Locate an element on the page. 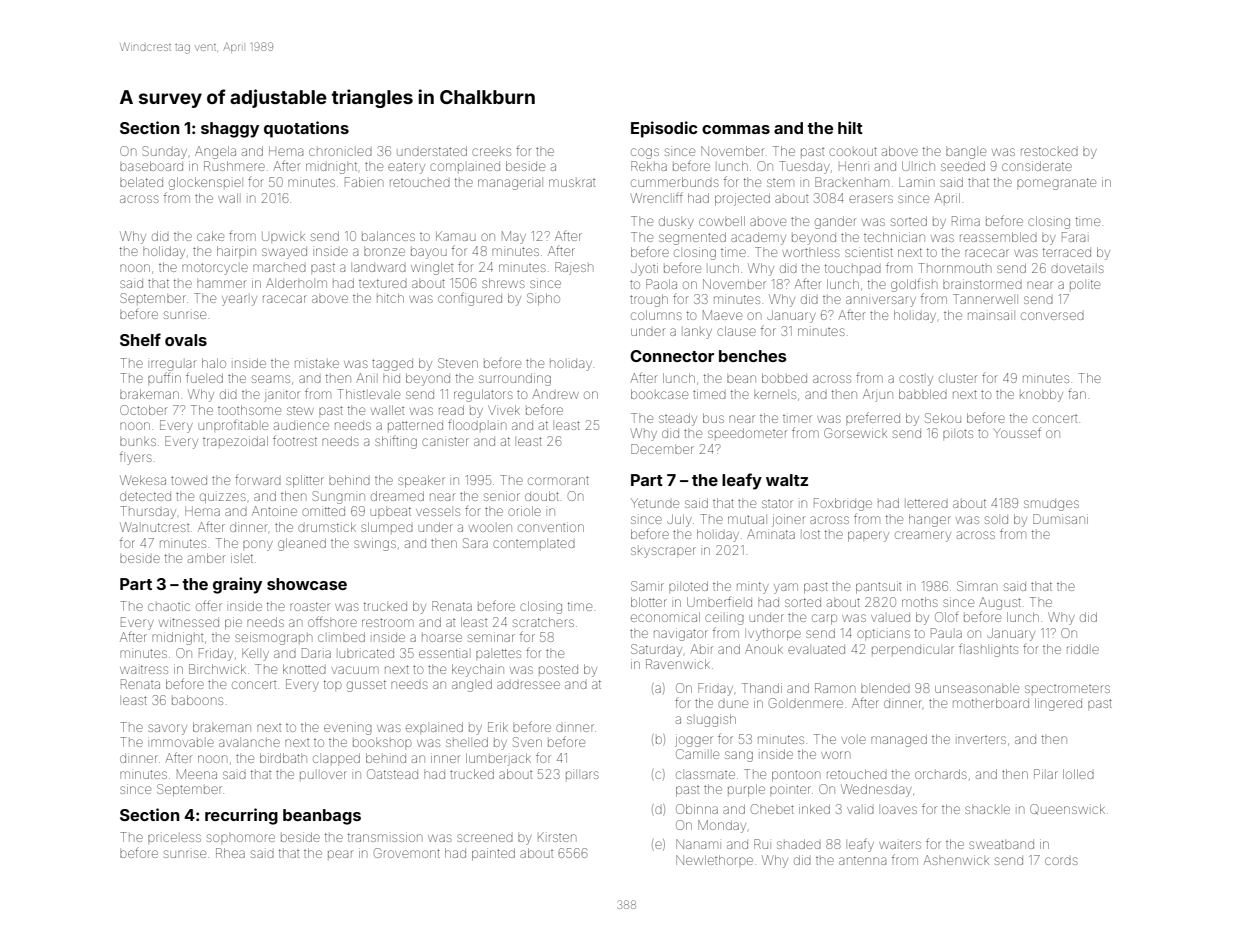  bangle is located at coordinates (966, 153).
